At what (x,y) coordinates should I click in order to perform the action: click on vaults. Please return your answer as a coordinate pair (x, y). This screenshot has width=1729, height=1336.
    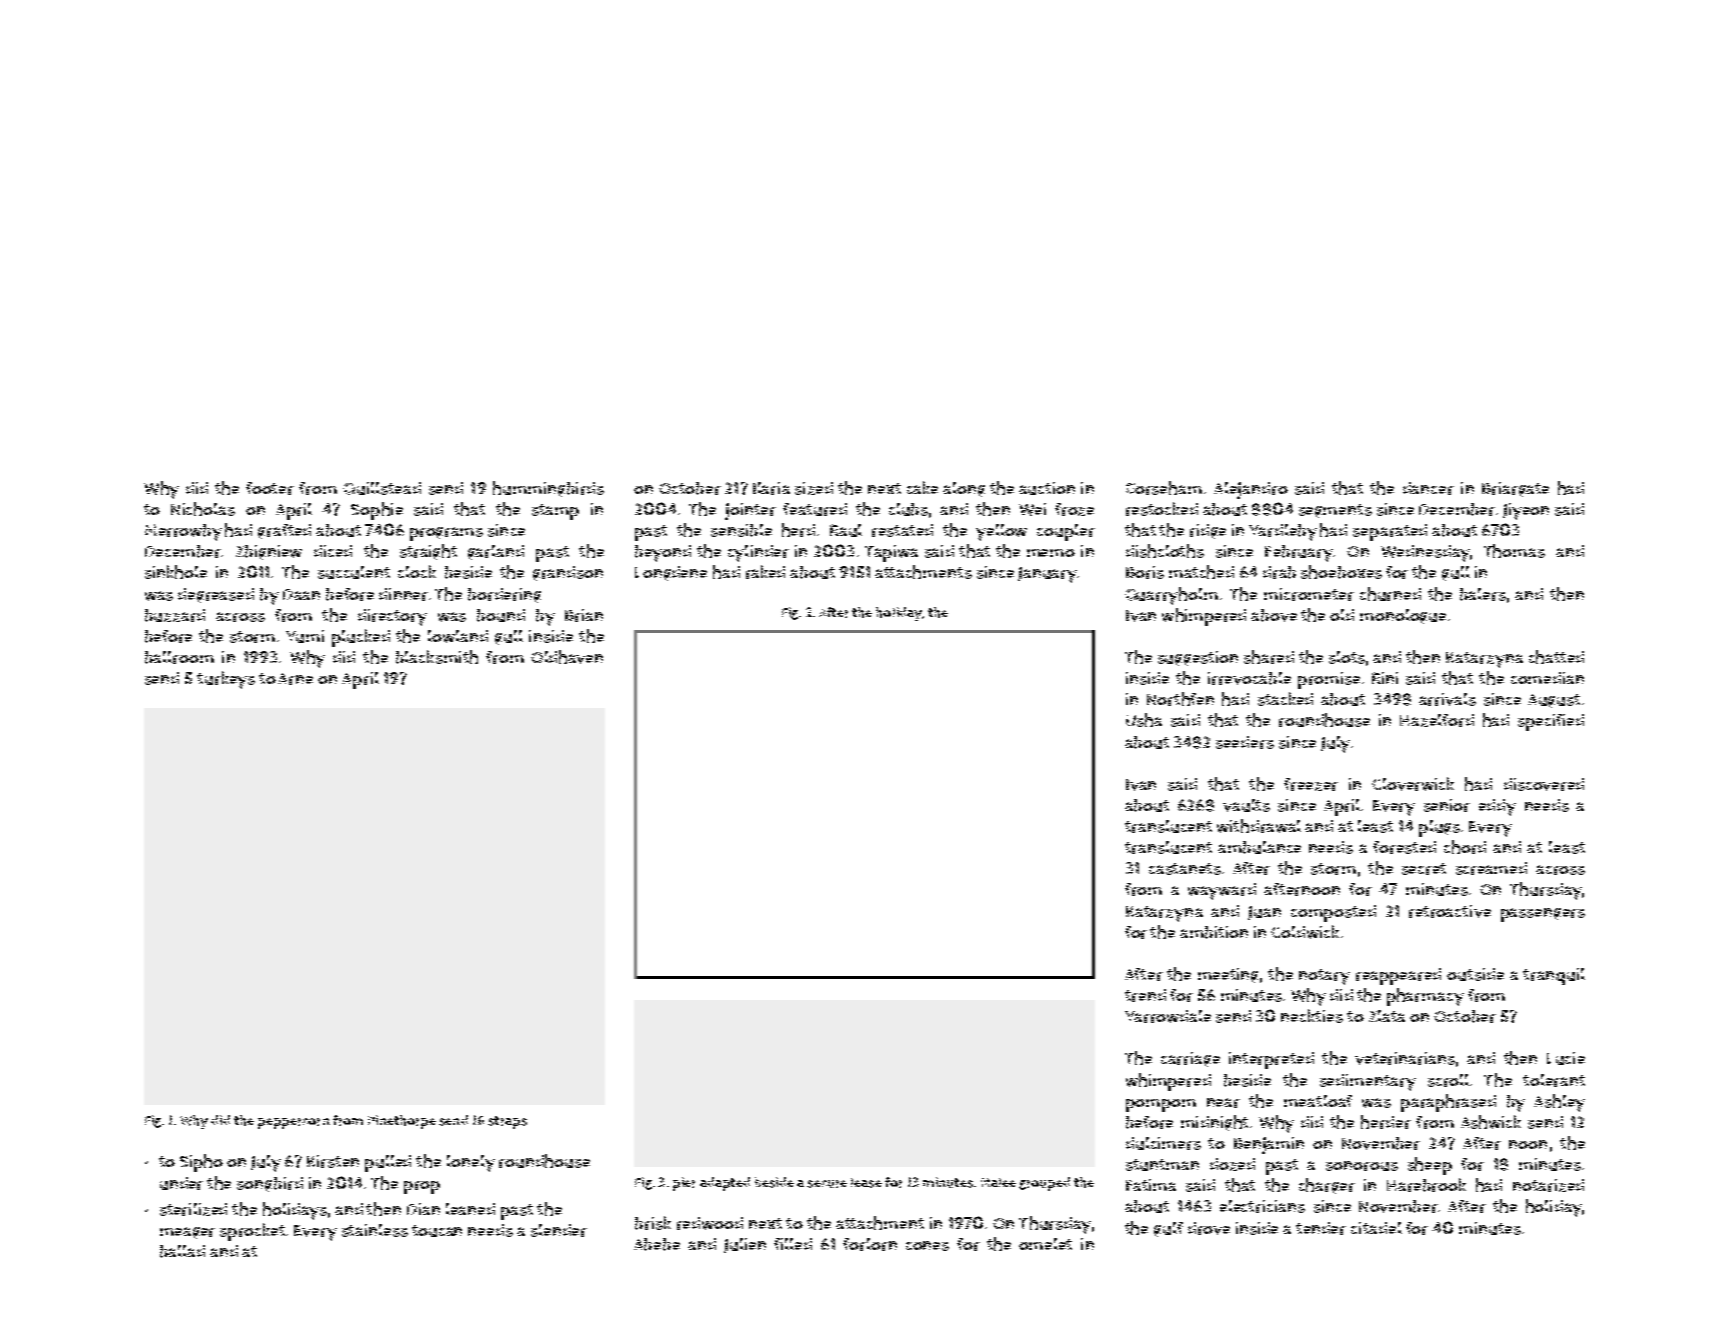
    Looking at the image, I should click on (1246, 805).
